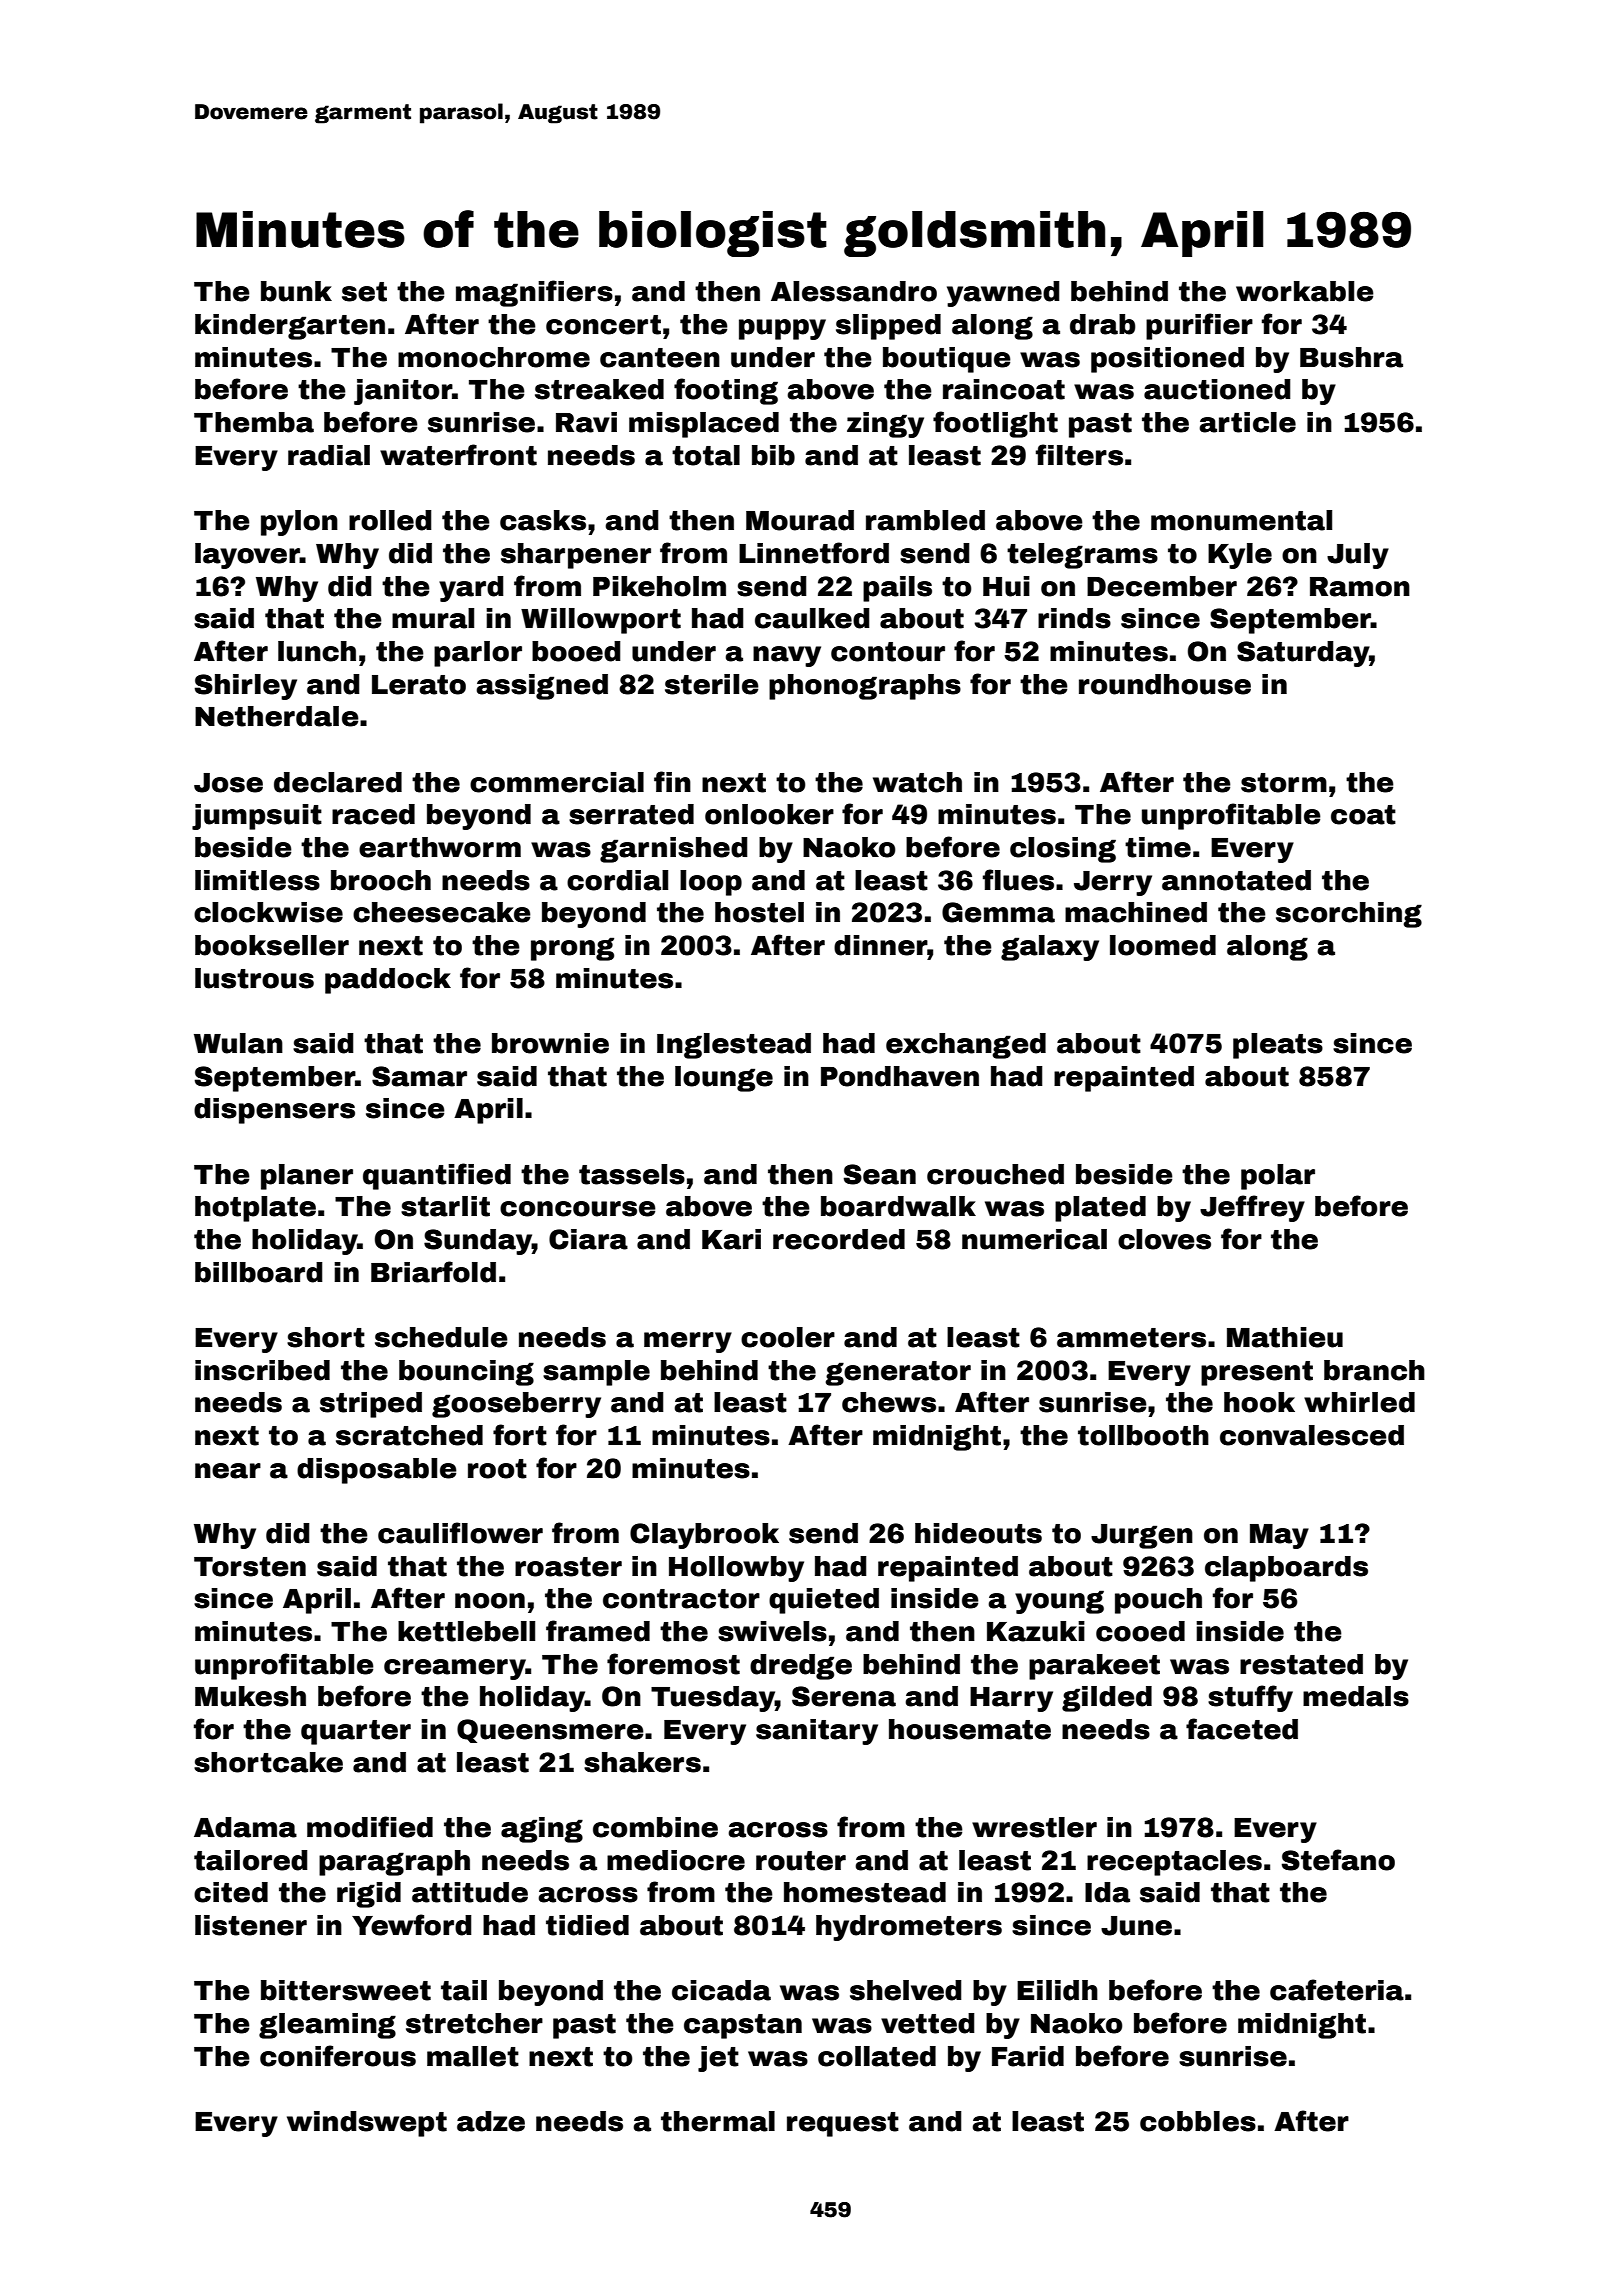 The image size is (1620, 2292). Describe the element at coordinates (367, 2124) in the document. I see `windswept` at that location.
